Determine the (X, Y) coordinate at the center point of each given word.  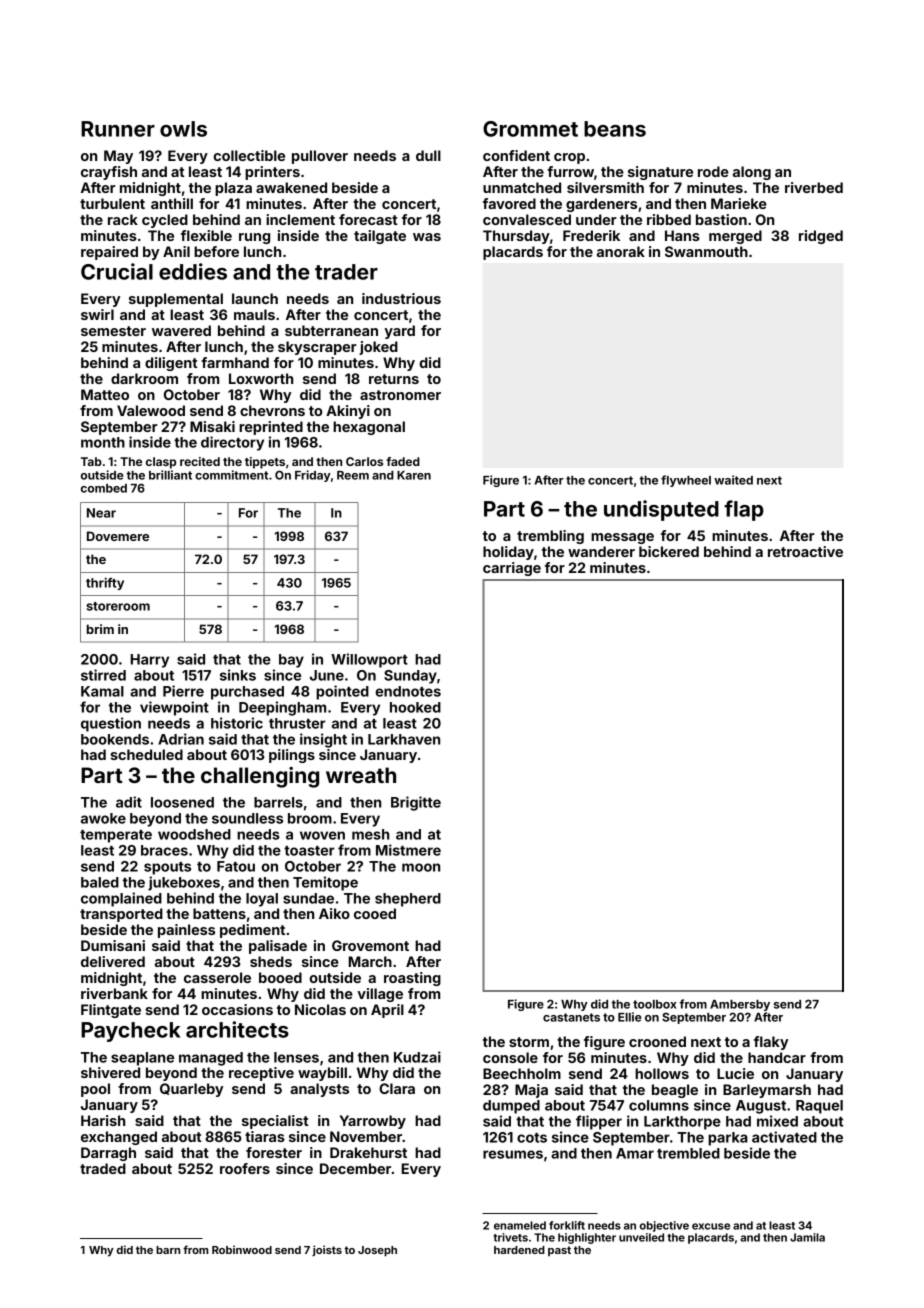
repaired (109, 253)
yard (399, 332)
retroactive (805, 551)
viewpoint (174, 708)
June (327, 675)
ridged (821, 237)
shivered (110, 1072)
